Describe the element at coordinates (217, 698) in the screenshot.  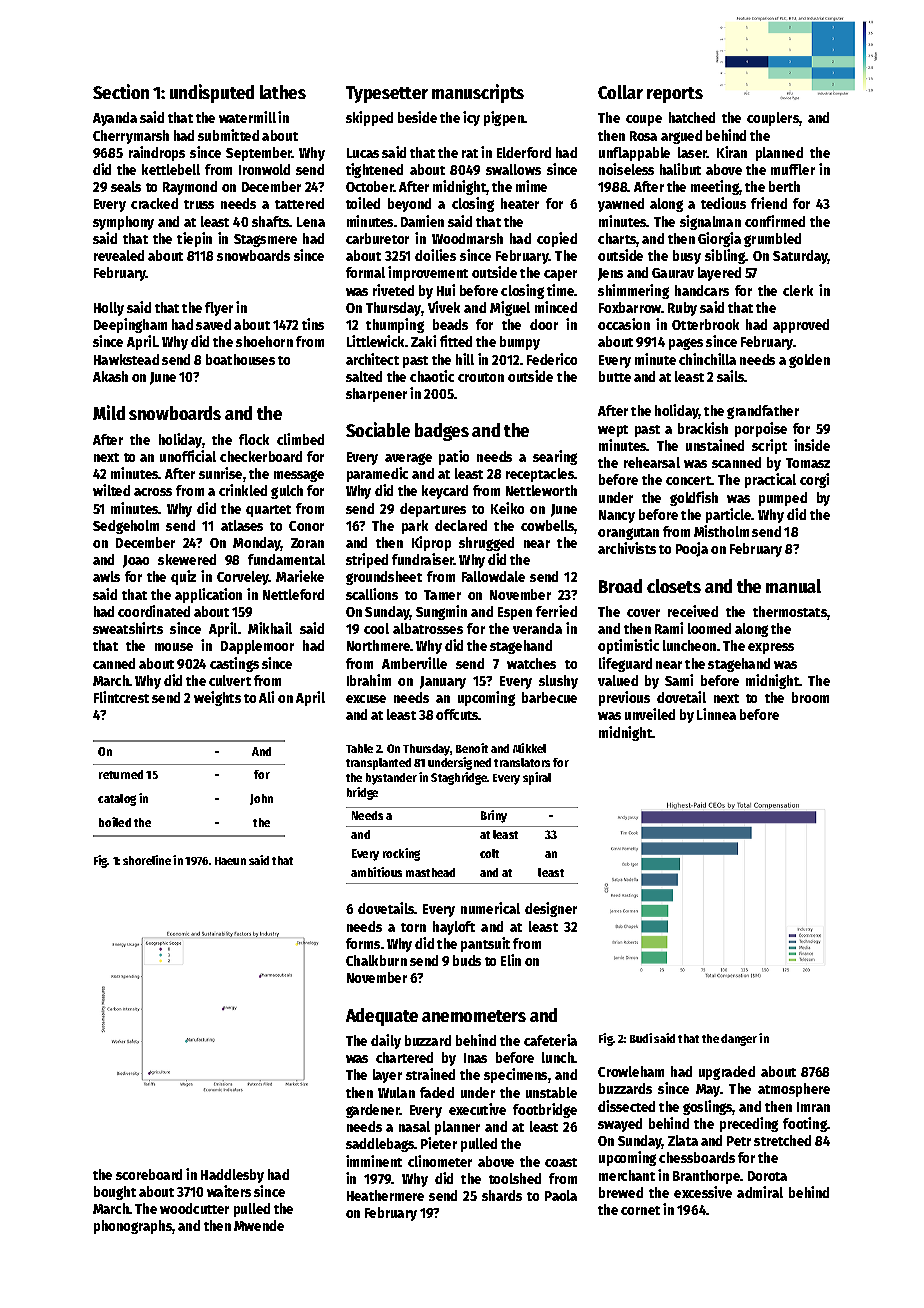
I see `weights` at that location.
